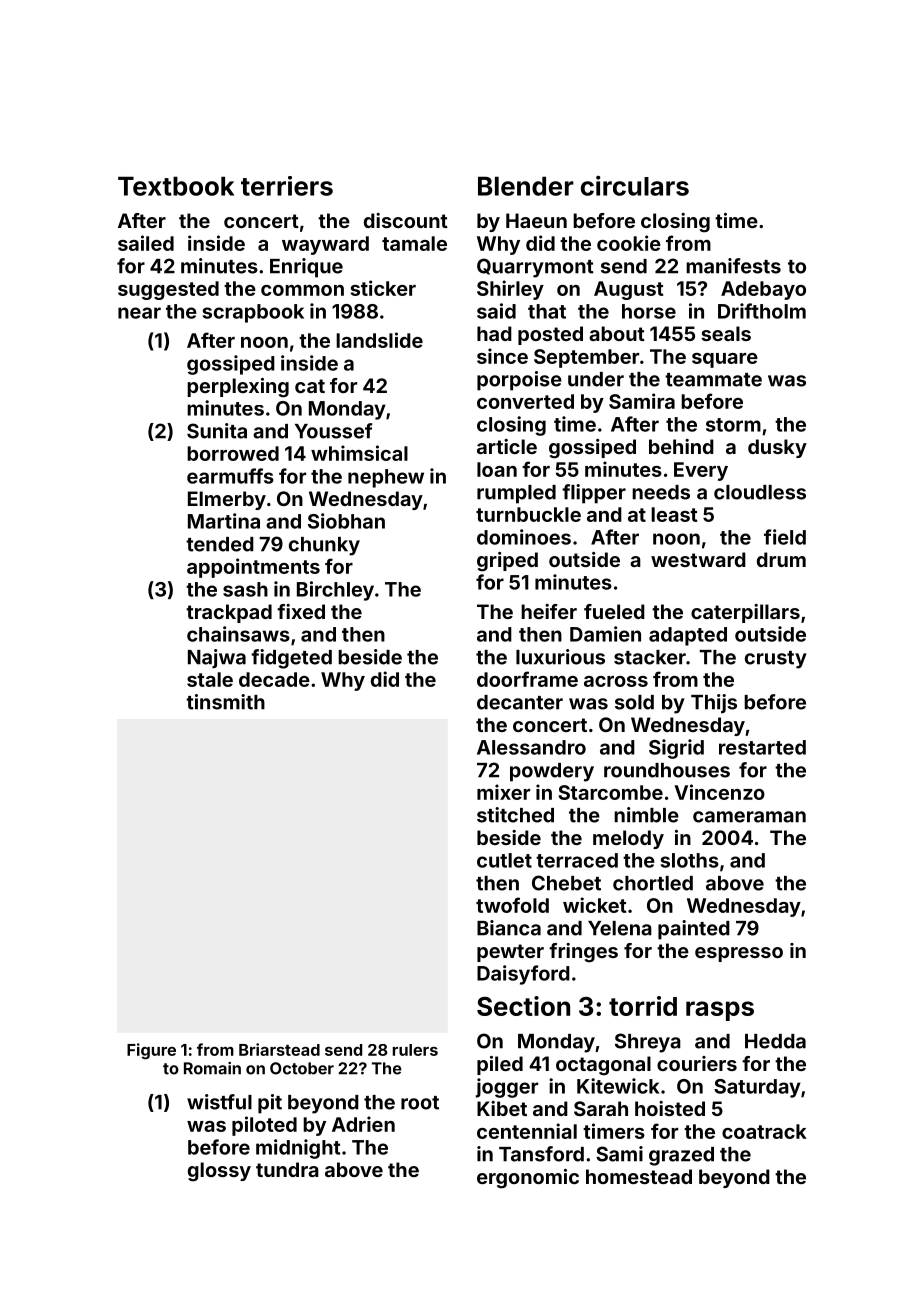 Image resolution: width=924 pixels, height=1311 pixels. Describe the element at coordinates (219, 1102) in the screenshot. I see `wistful` at that location.
